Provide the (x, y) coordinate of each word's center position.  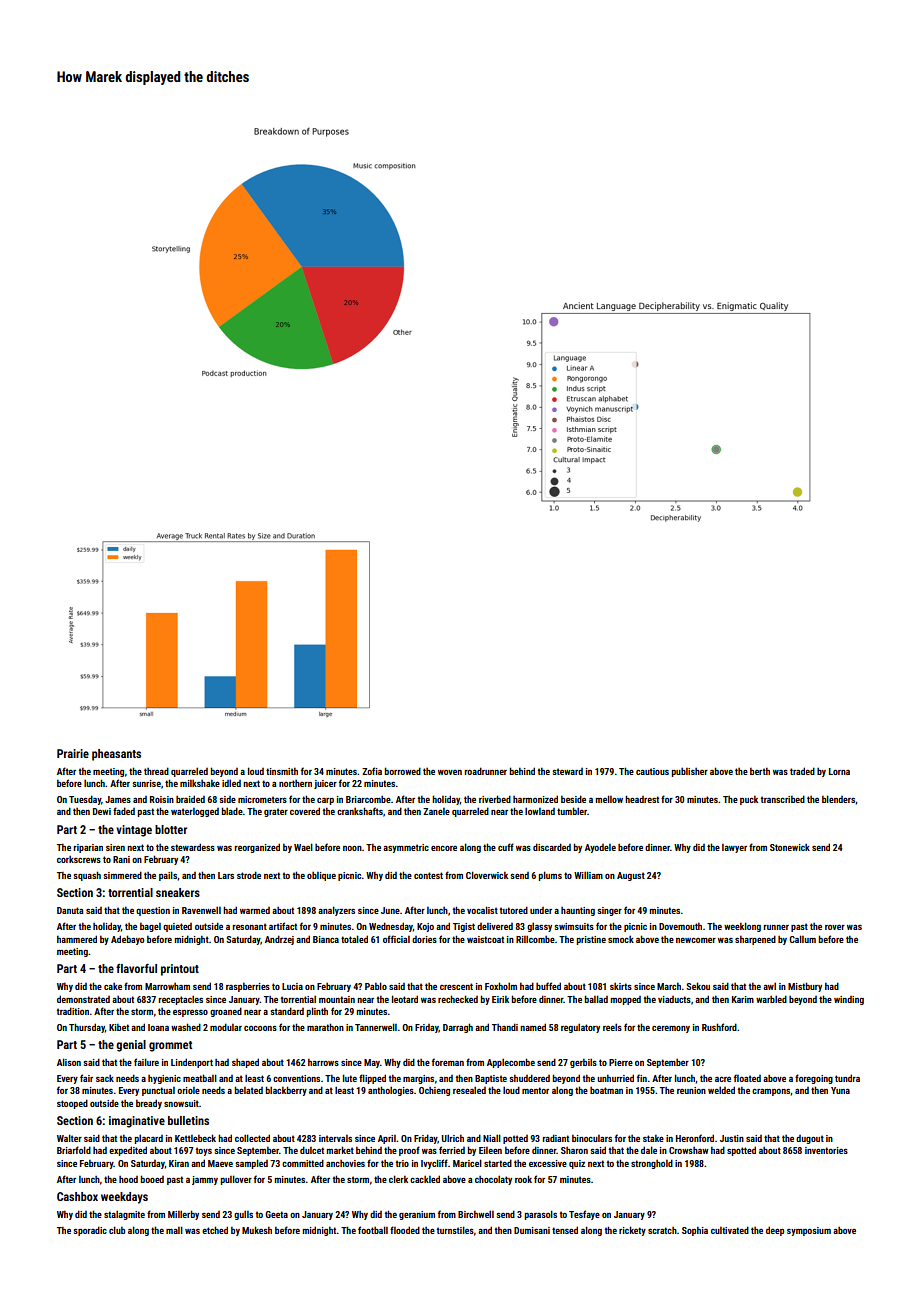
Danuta (70, 910)
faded (124, 811)
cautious (652, 771)
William (588, 875)
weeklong (742, 927)
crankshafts (360, 811)
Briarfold (74, 1150)
